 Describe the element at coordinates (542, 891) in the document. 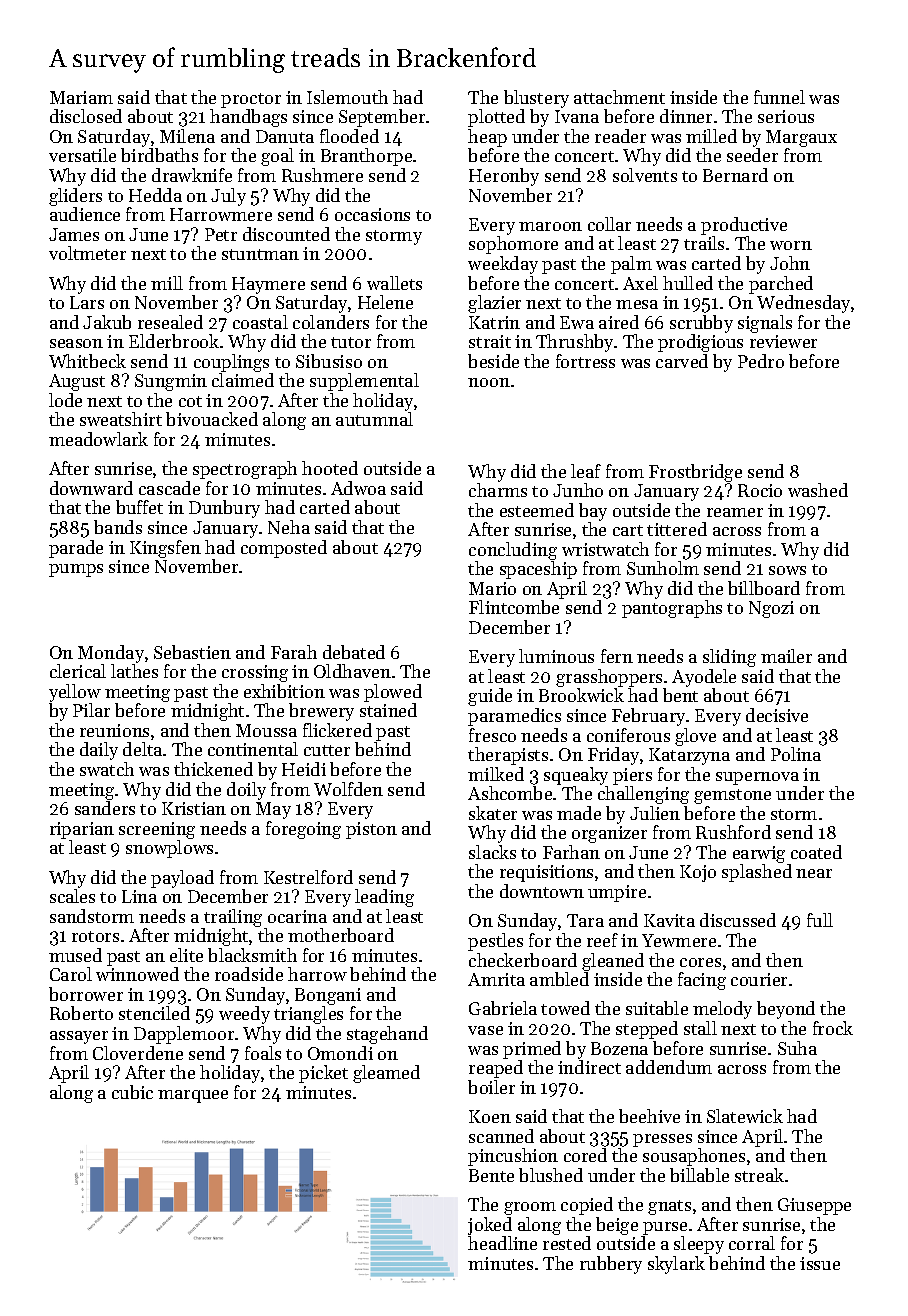

I see `downtown` at that location.
